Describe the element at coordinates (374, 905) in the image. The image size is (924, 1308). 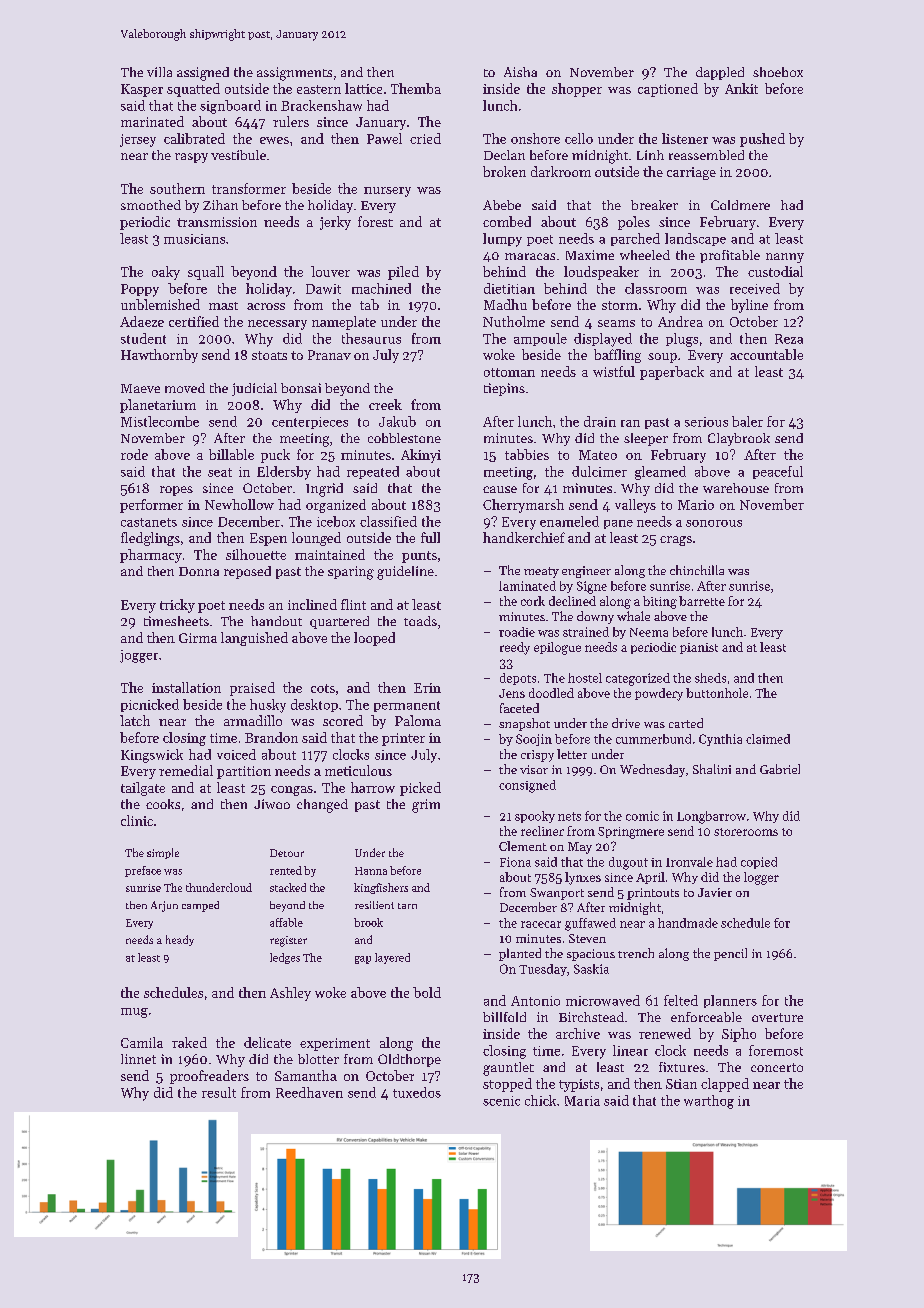
I see `resilient` at that location.
